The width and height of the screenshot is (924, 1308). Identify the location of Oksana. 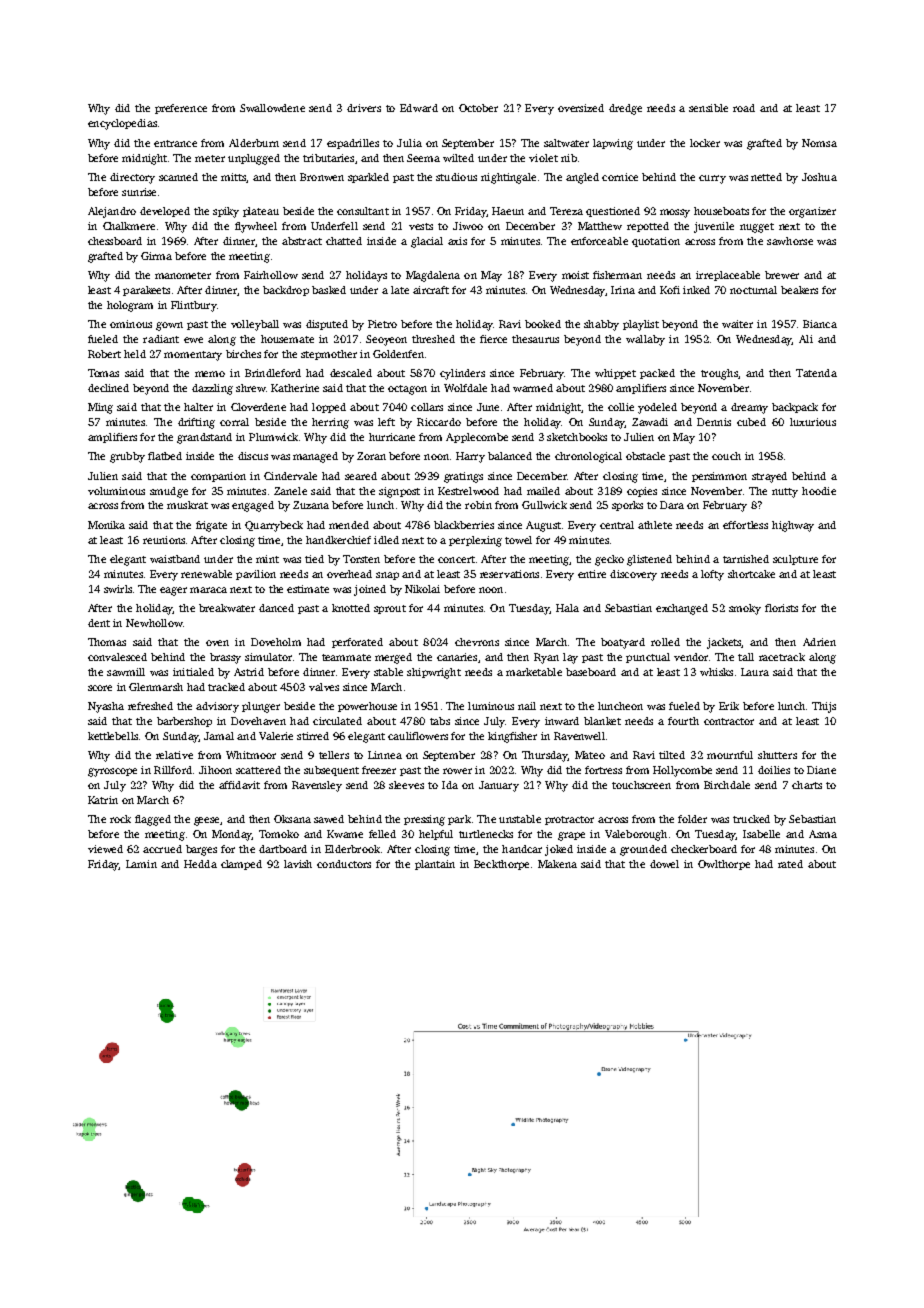
(292, 819).
